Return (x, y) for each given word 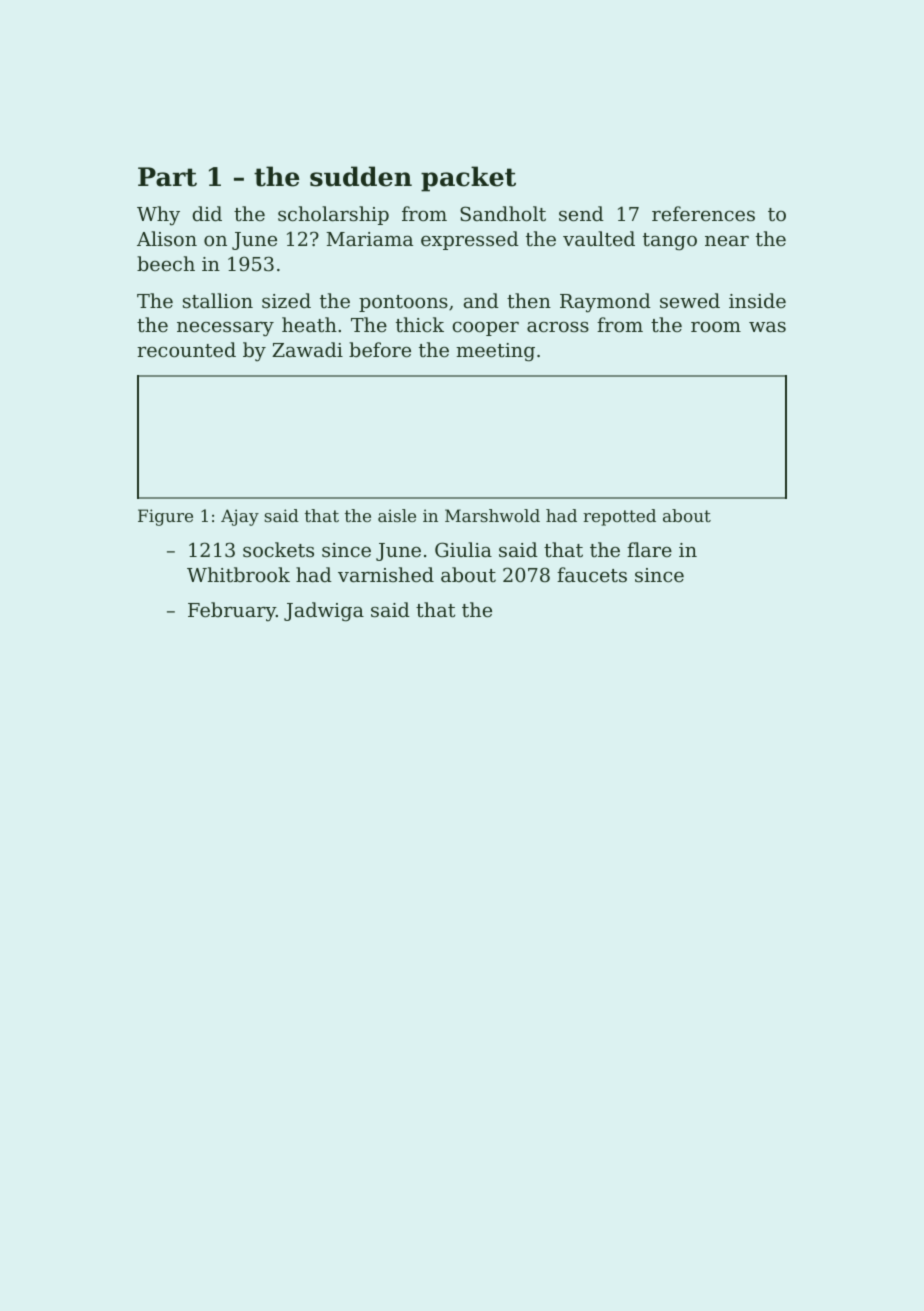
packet (468, 179)
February (232, 612)
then (529, 300)
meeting (495, 352)
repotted (619, 517)
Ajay (240, 517)
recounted (186, 349)
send (581, 213)
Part (167, 177)
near (727, 241)
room (716, 327)
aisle (397, 515)
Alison (167, 238)
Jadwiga (324, 612)
